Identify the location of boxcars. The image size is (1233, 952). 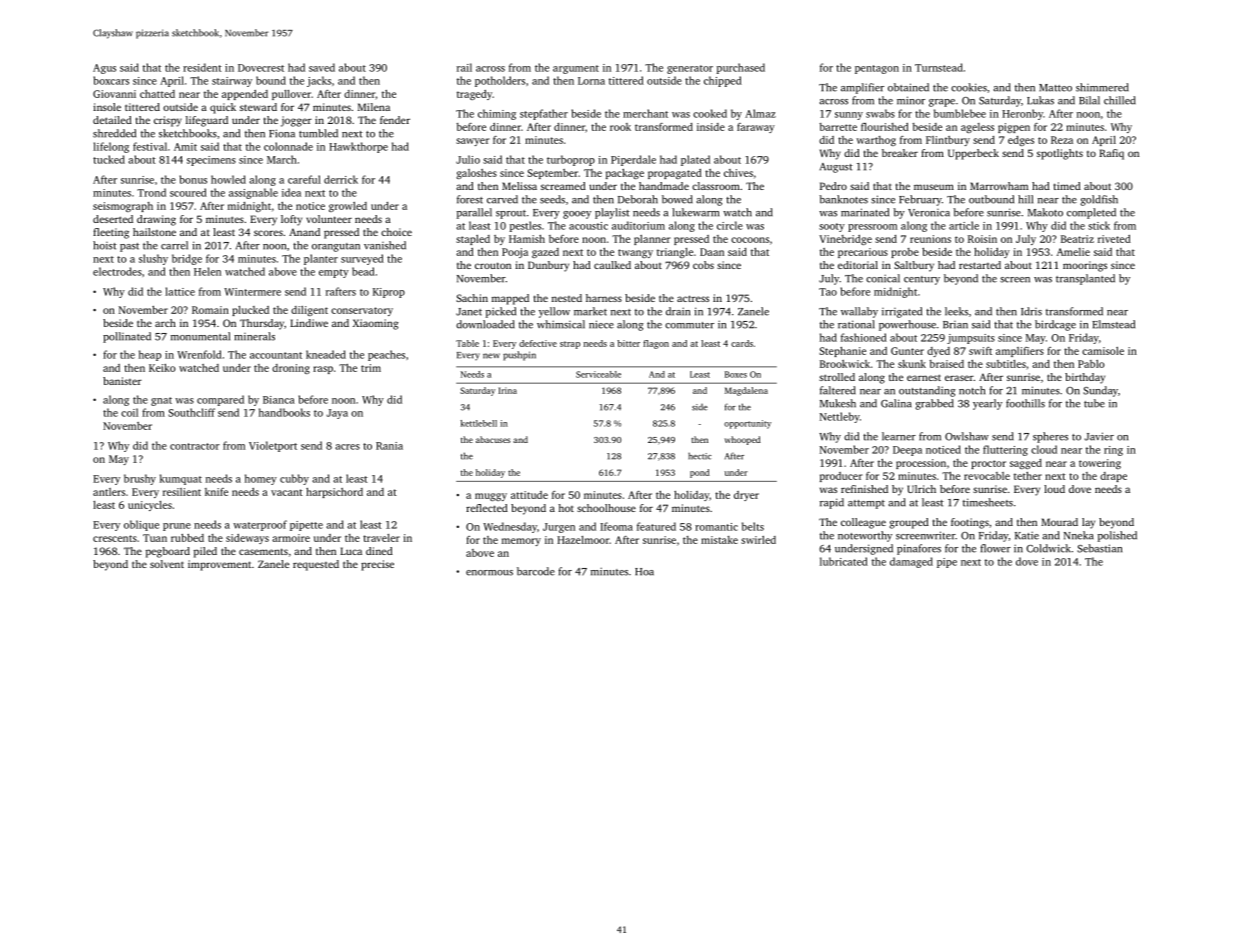
(111, 80).
